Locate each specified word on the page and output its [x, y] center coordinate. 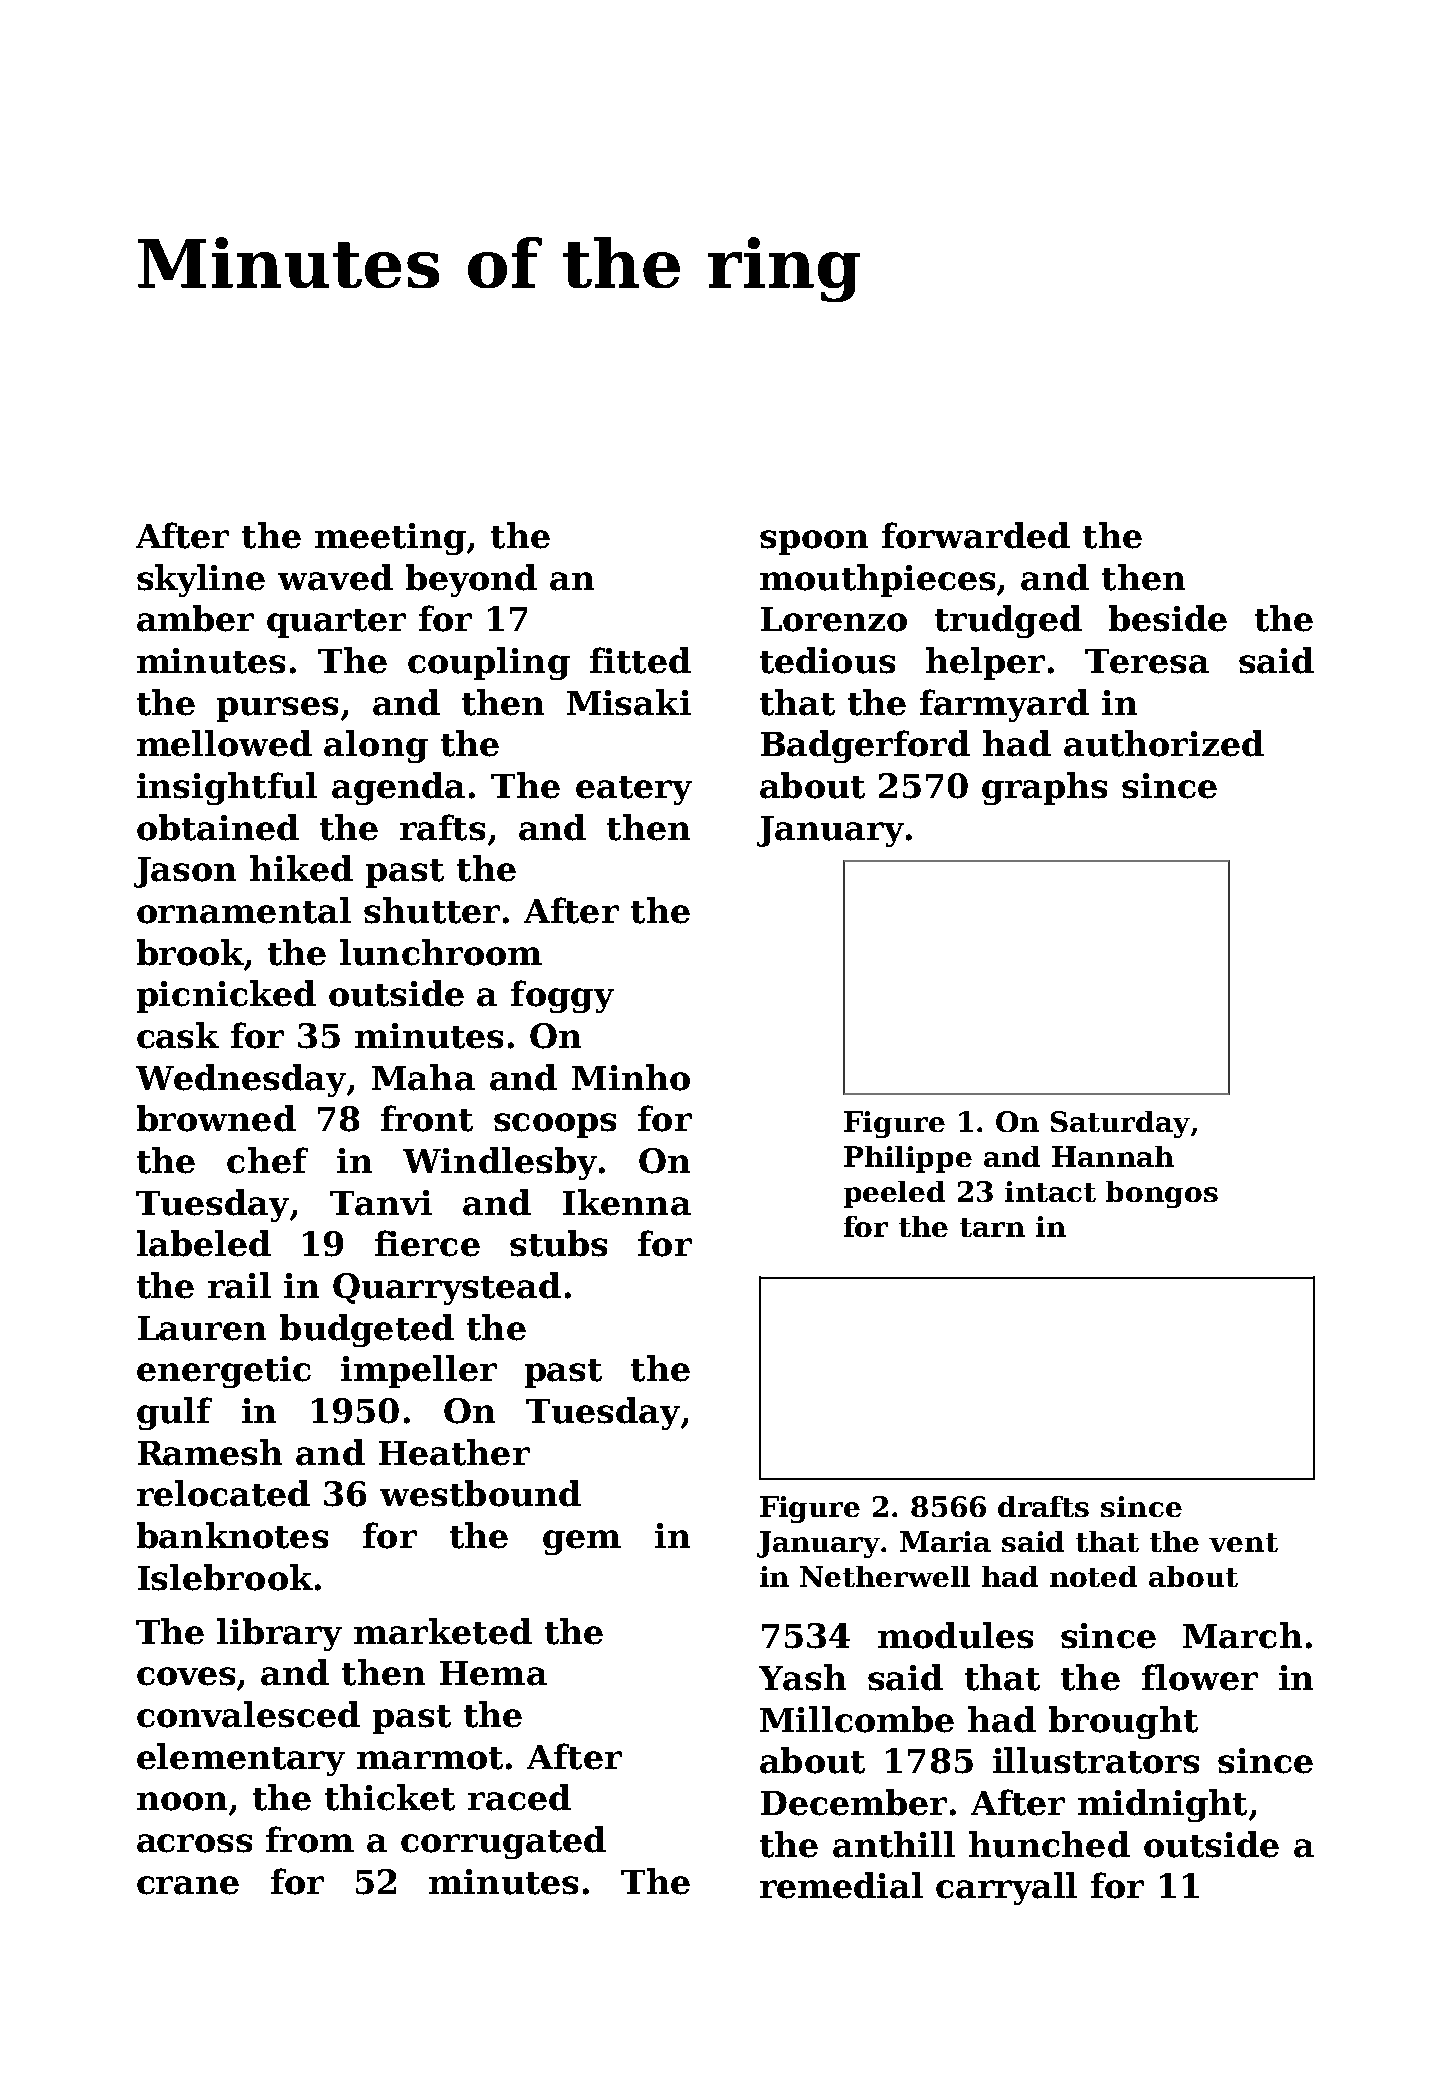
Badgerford [865, 746]
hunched [1049, 1844]
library [279, 1634]
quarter [336, 623]
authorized [1164, 743]
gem [582, 1542]
